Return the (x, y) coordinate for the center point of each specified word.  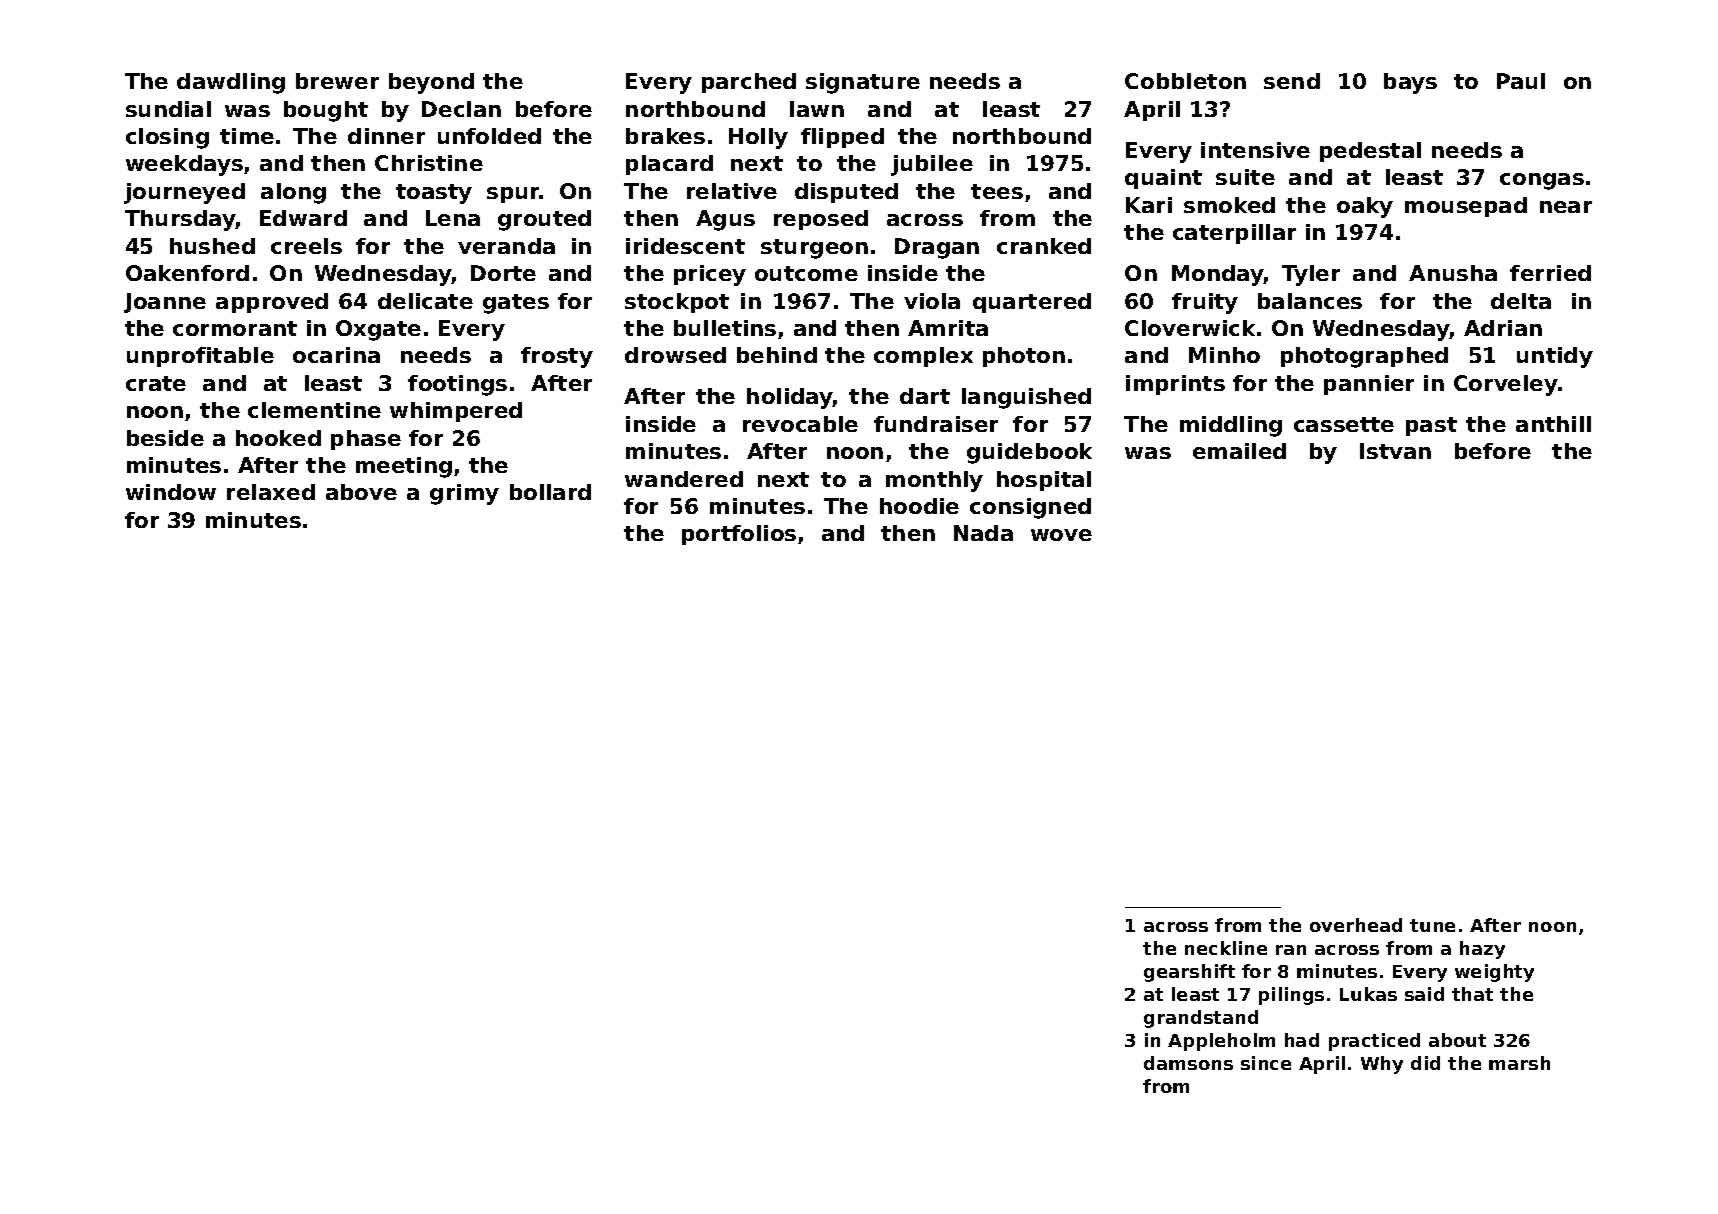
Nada (983, 533)
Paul (1521, 81)
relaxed (271, 492)
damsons (1188, 1063)
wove (1061, 535)
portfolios (739, 535)
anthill (1553, 424)
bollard (550, 492)
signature (863, 83)
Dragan (937, 248)
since (1266, 1063)
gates (516, 304)
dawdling (231, 83)
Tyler (1311, 275)
